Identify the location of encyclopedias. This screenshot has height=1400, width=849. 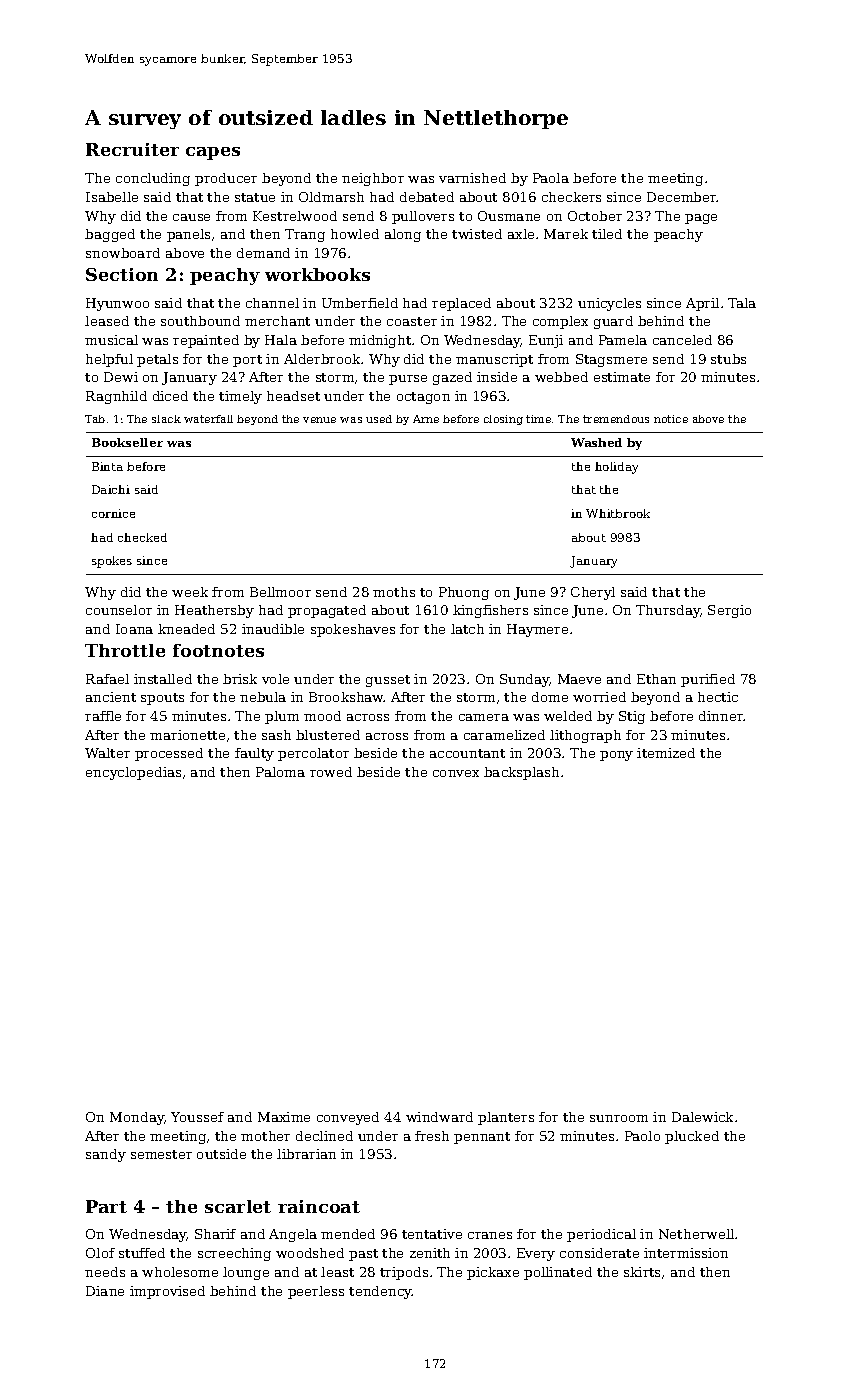
(133, 773).
